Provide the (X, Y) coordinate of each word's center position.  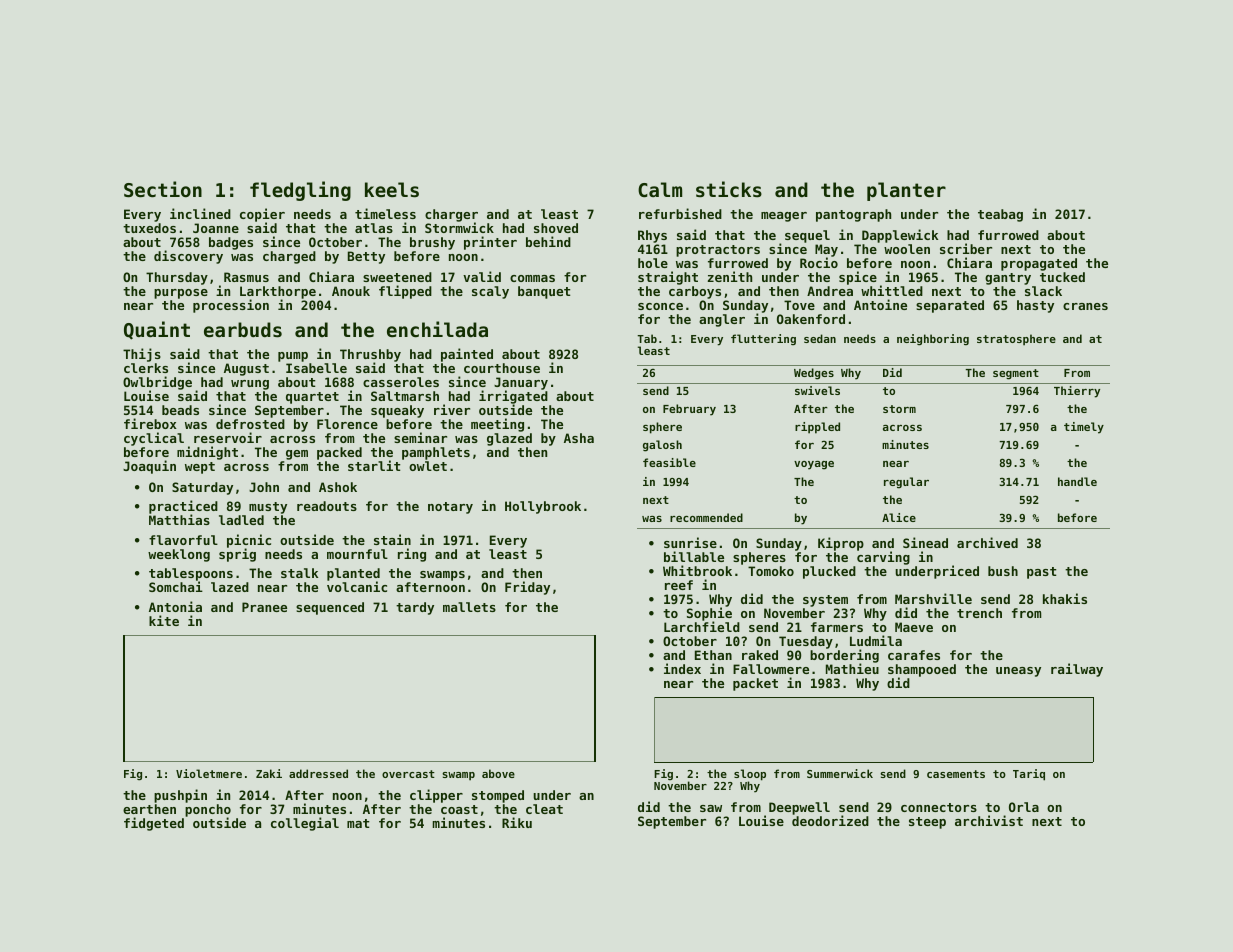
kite (164, 620)
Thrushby (370, 355)
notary (450, 508)
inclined (200, 213)
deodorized (830, 821)
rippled (817, 428)
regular (906, 483)
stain (392, 539)
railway (1077, 670)
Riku (517, 822)
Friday (527, 588)
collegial (305, 824)
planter (906, 191)
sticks (729, 189)
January (521, 383)
